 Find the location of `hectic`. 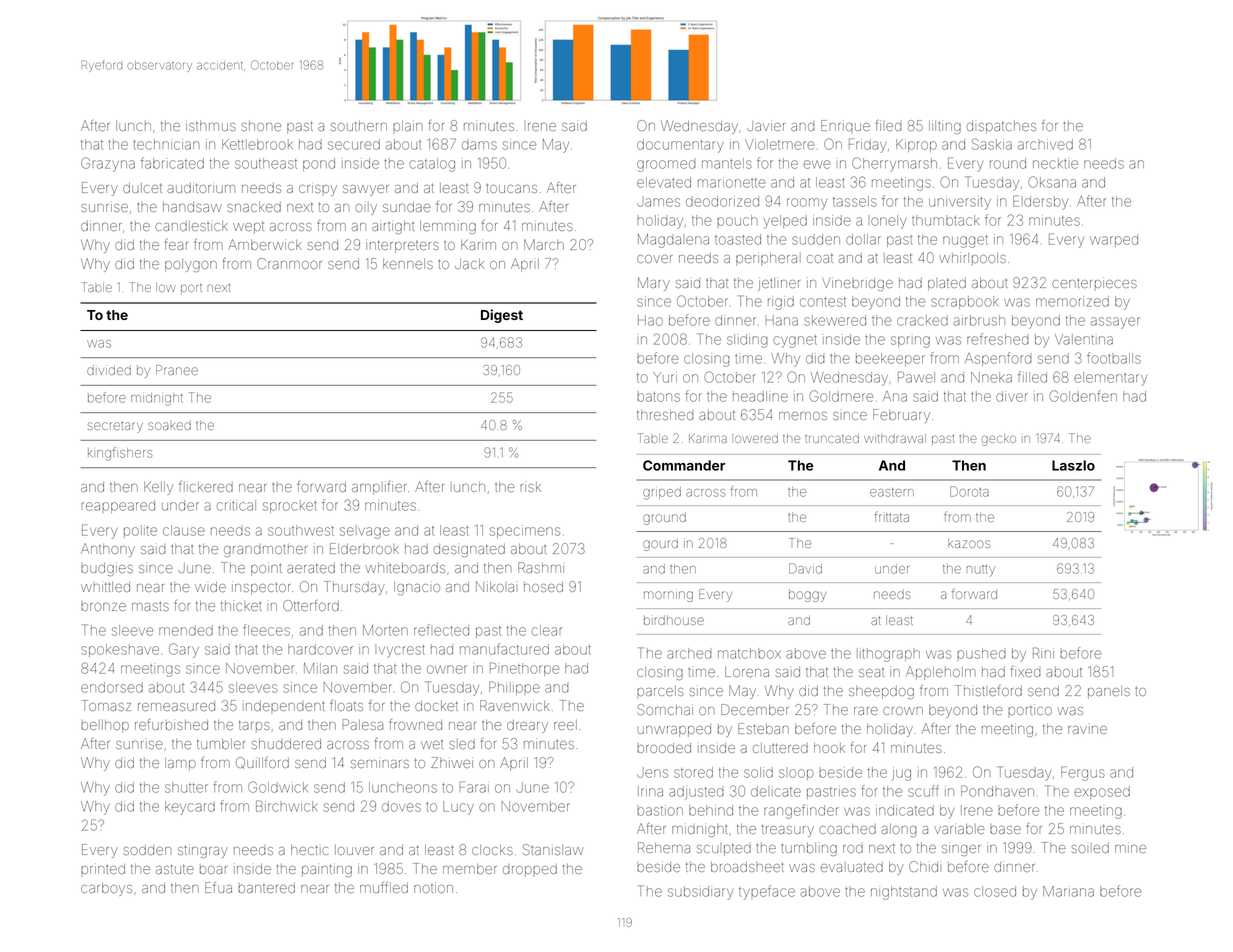

hectic is located at coordinates (309, 850).
